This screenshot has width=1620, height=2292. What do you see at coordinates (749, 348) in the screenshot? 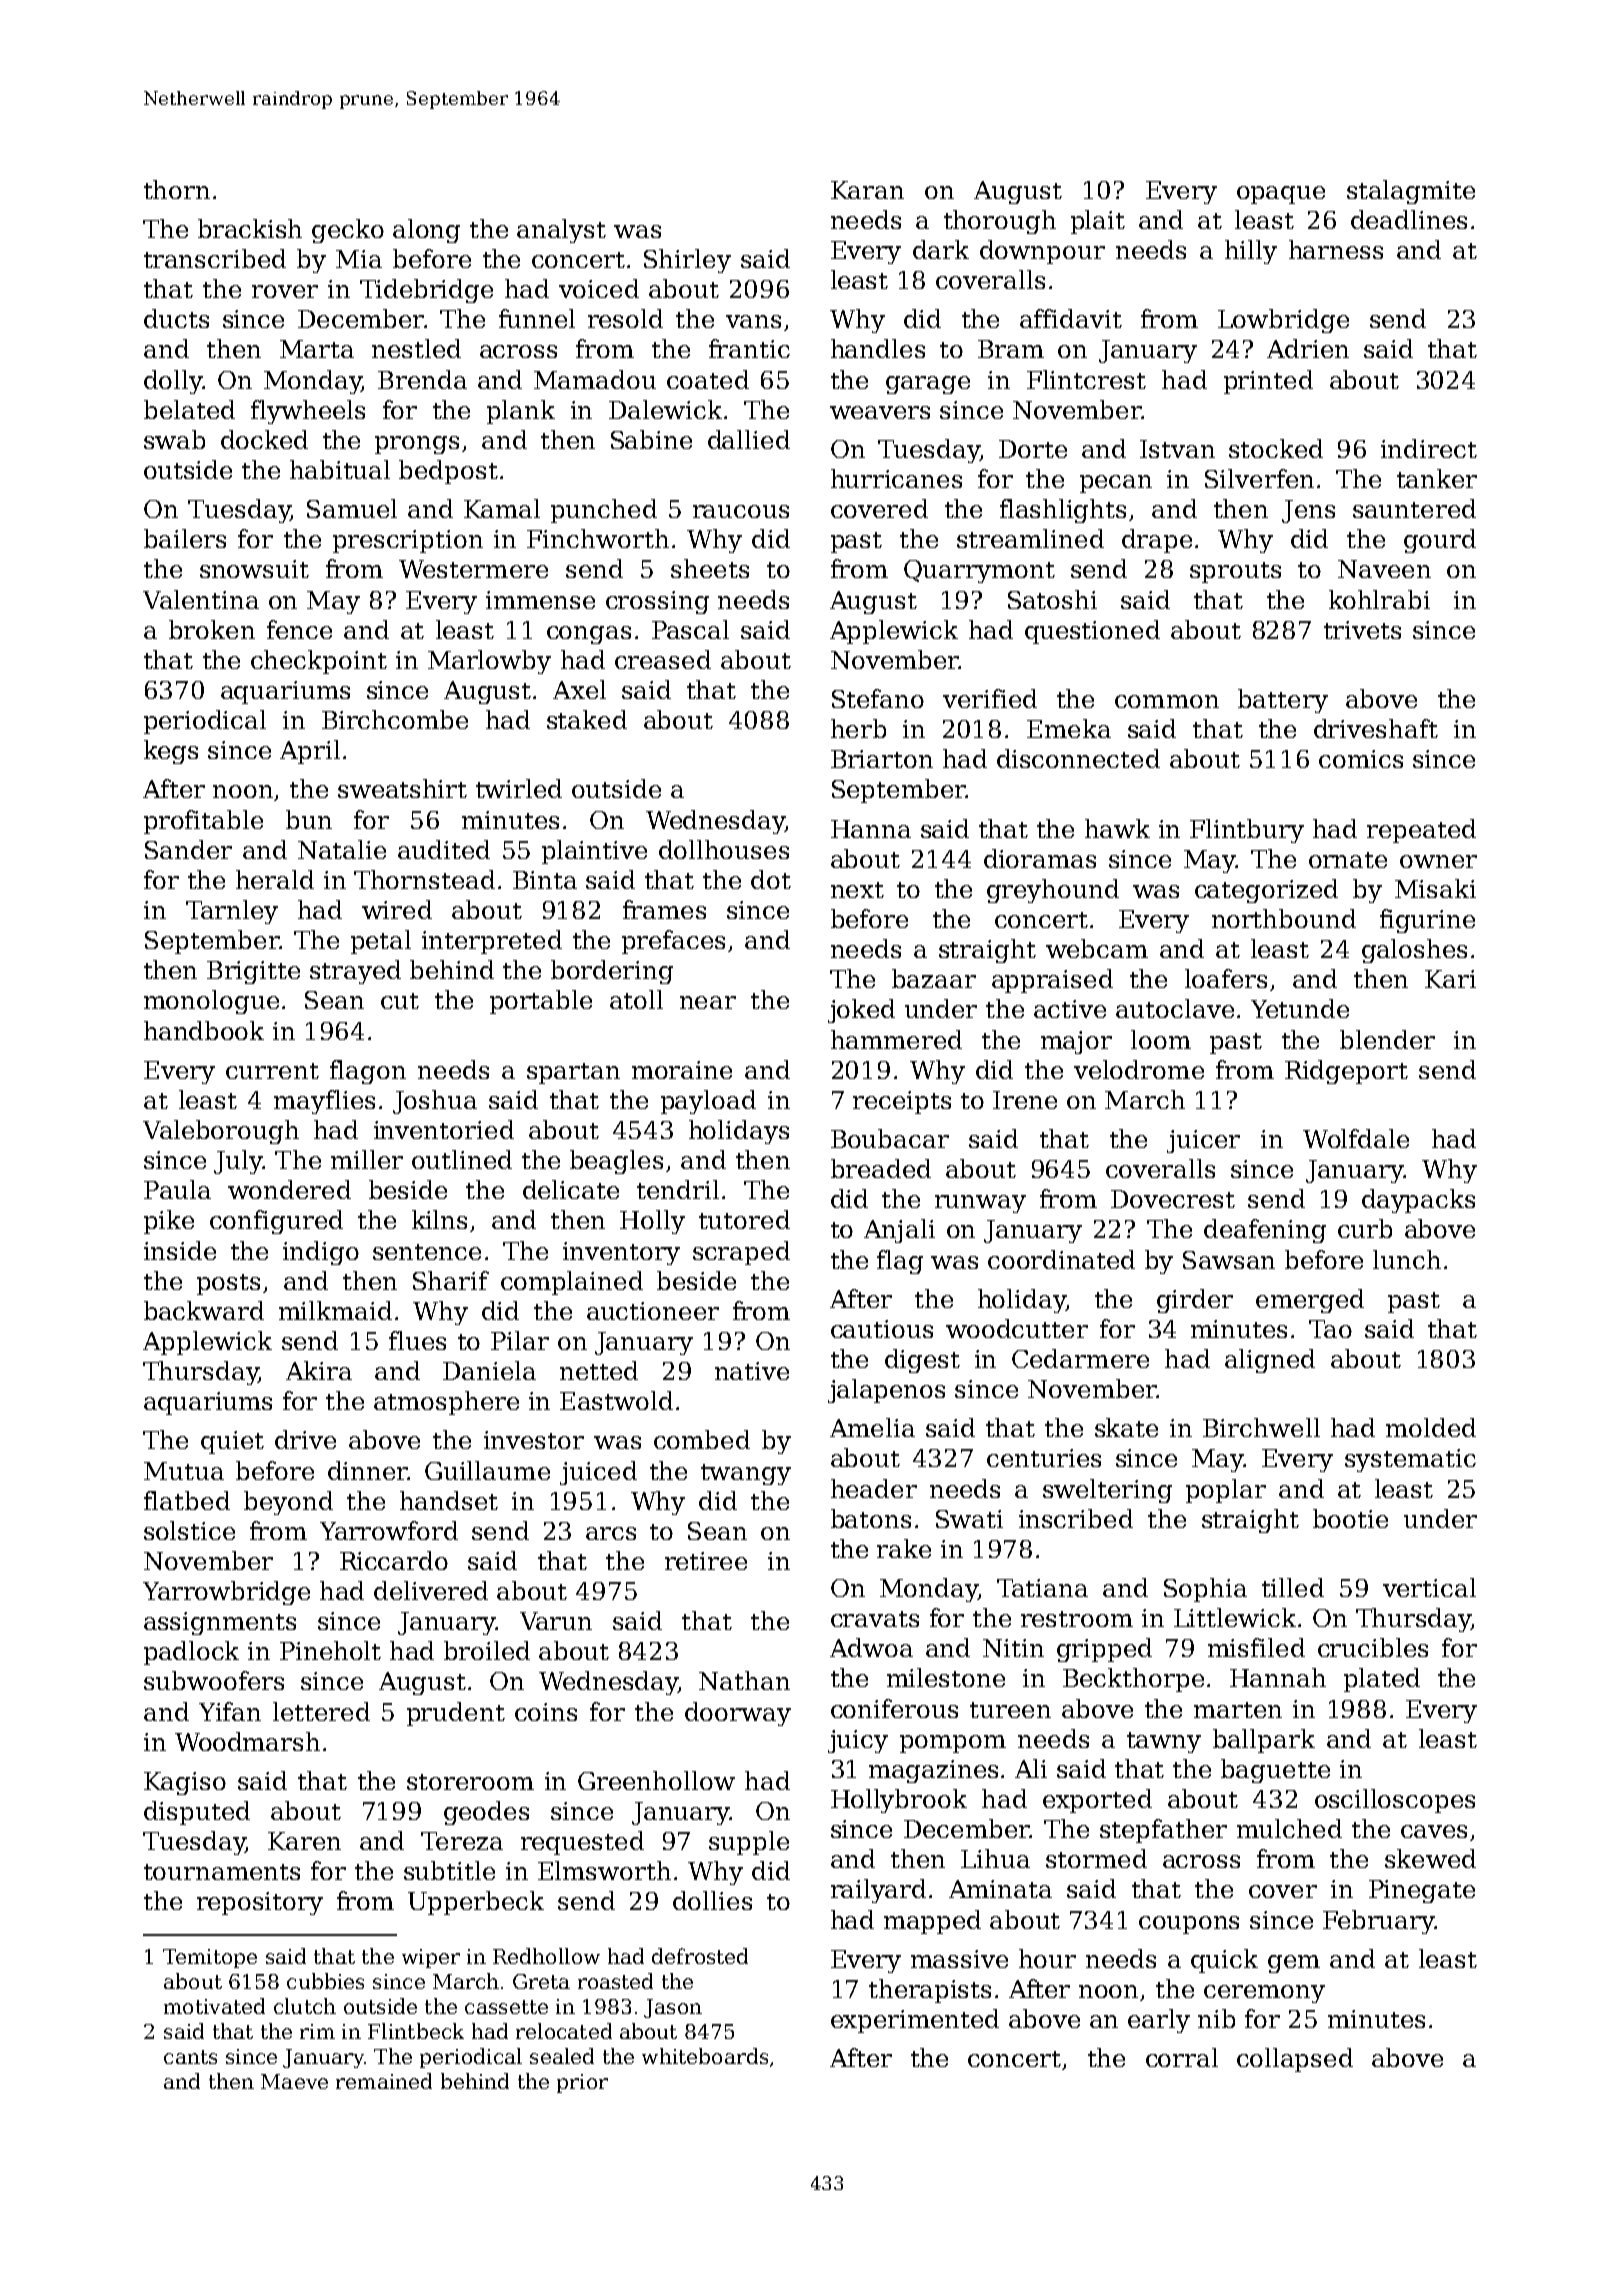
I see `frantic` at bounding box center [749, 348].
